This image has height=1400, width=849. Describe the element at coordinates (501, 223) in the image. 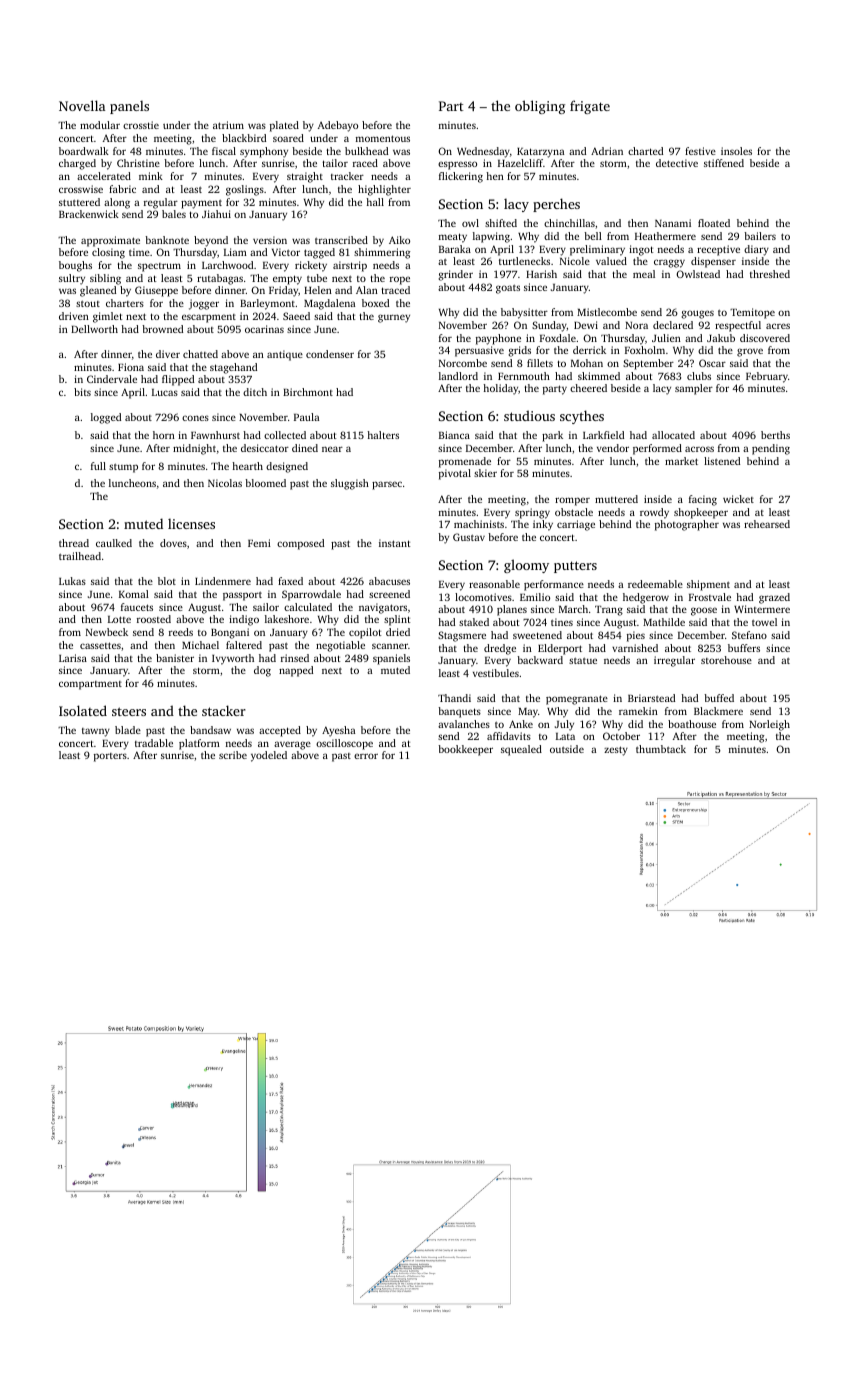

I see `shifted` at that location.
